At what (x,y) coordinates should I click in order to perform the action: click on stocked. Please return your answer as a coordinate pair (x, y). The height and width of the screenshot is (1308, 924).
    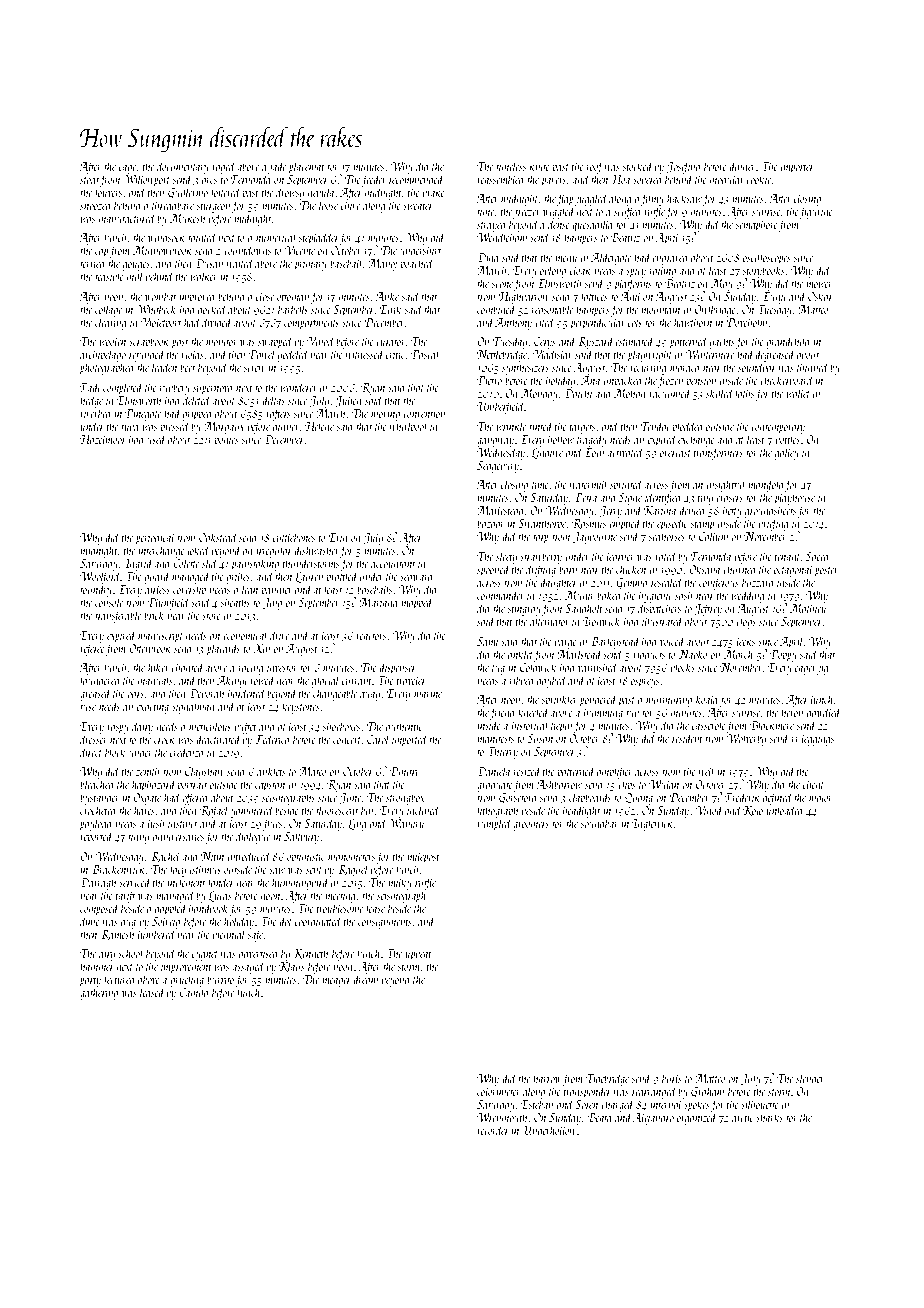
    Looking at the image, I should click on (638, 166).
